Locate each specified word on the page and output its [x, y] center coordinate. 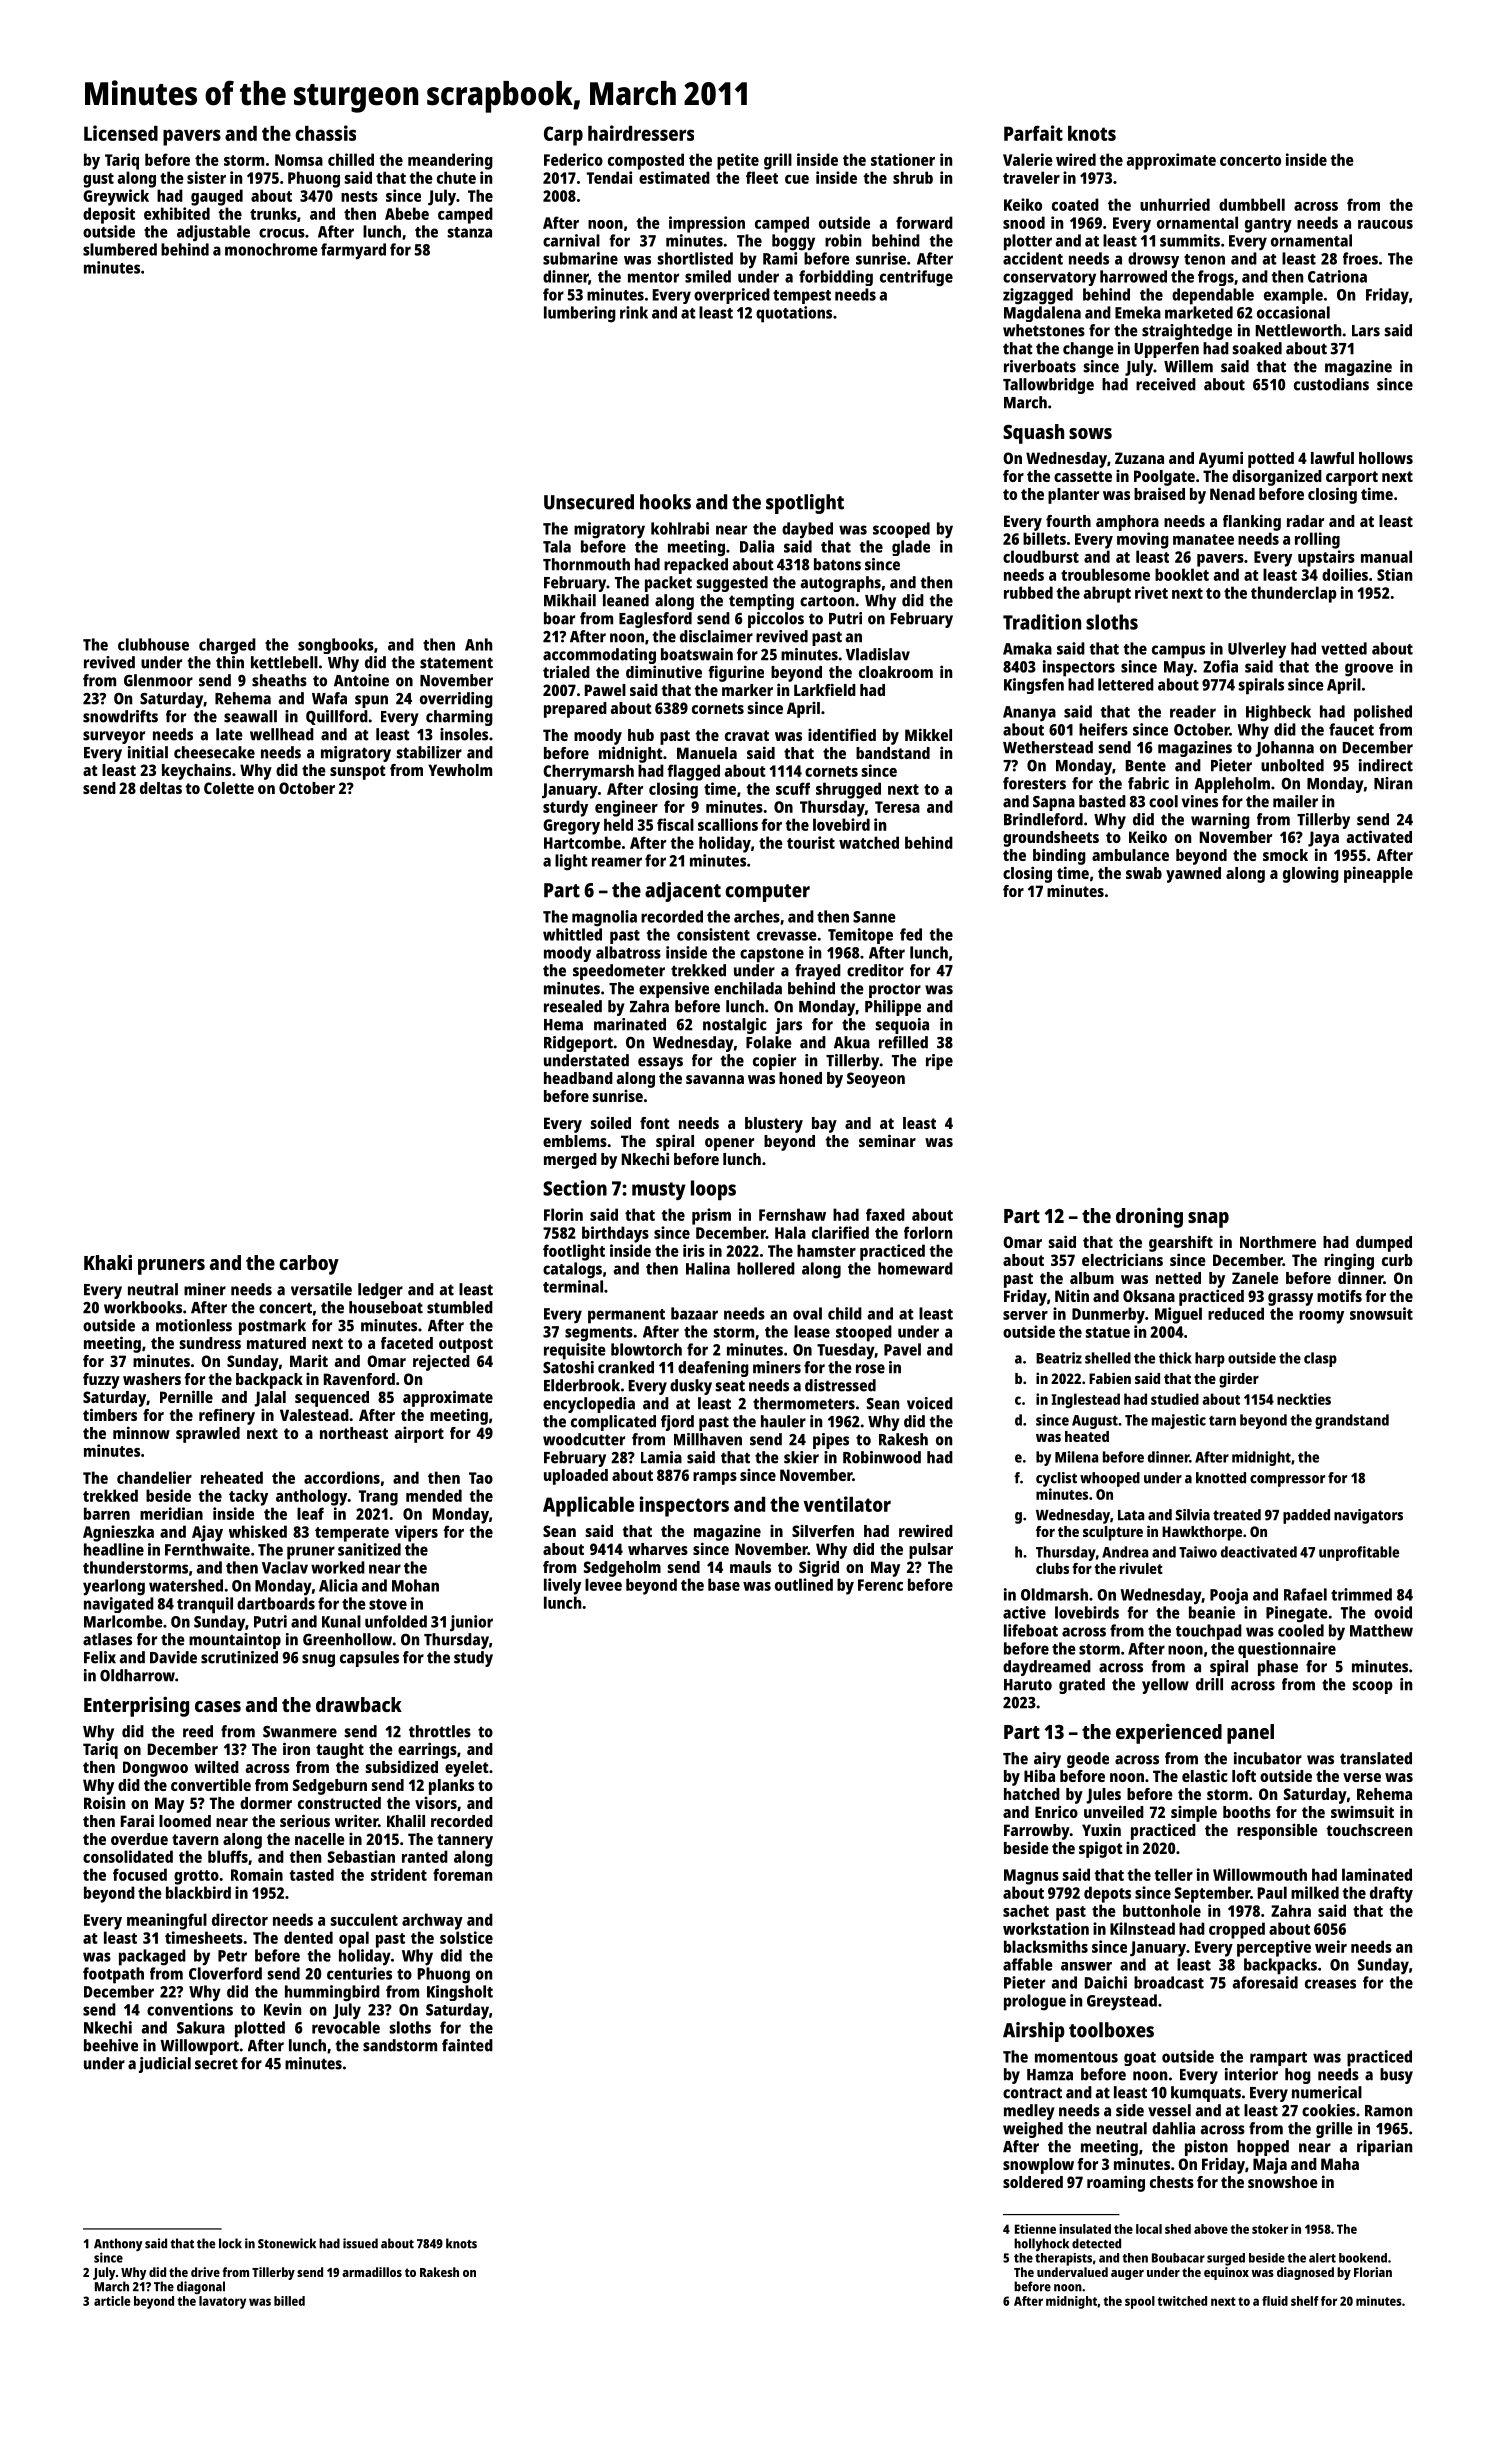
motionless [194, 1325]
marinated [630, 1024]
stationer [903, 159]
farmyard [353, 251]
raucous [1385, 224]
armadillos [372, 2272]
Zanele [1255, 1278]
